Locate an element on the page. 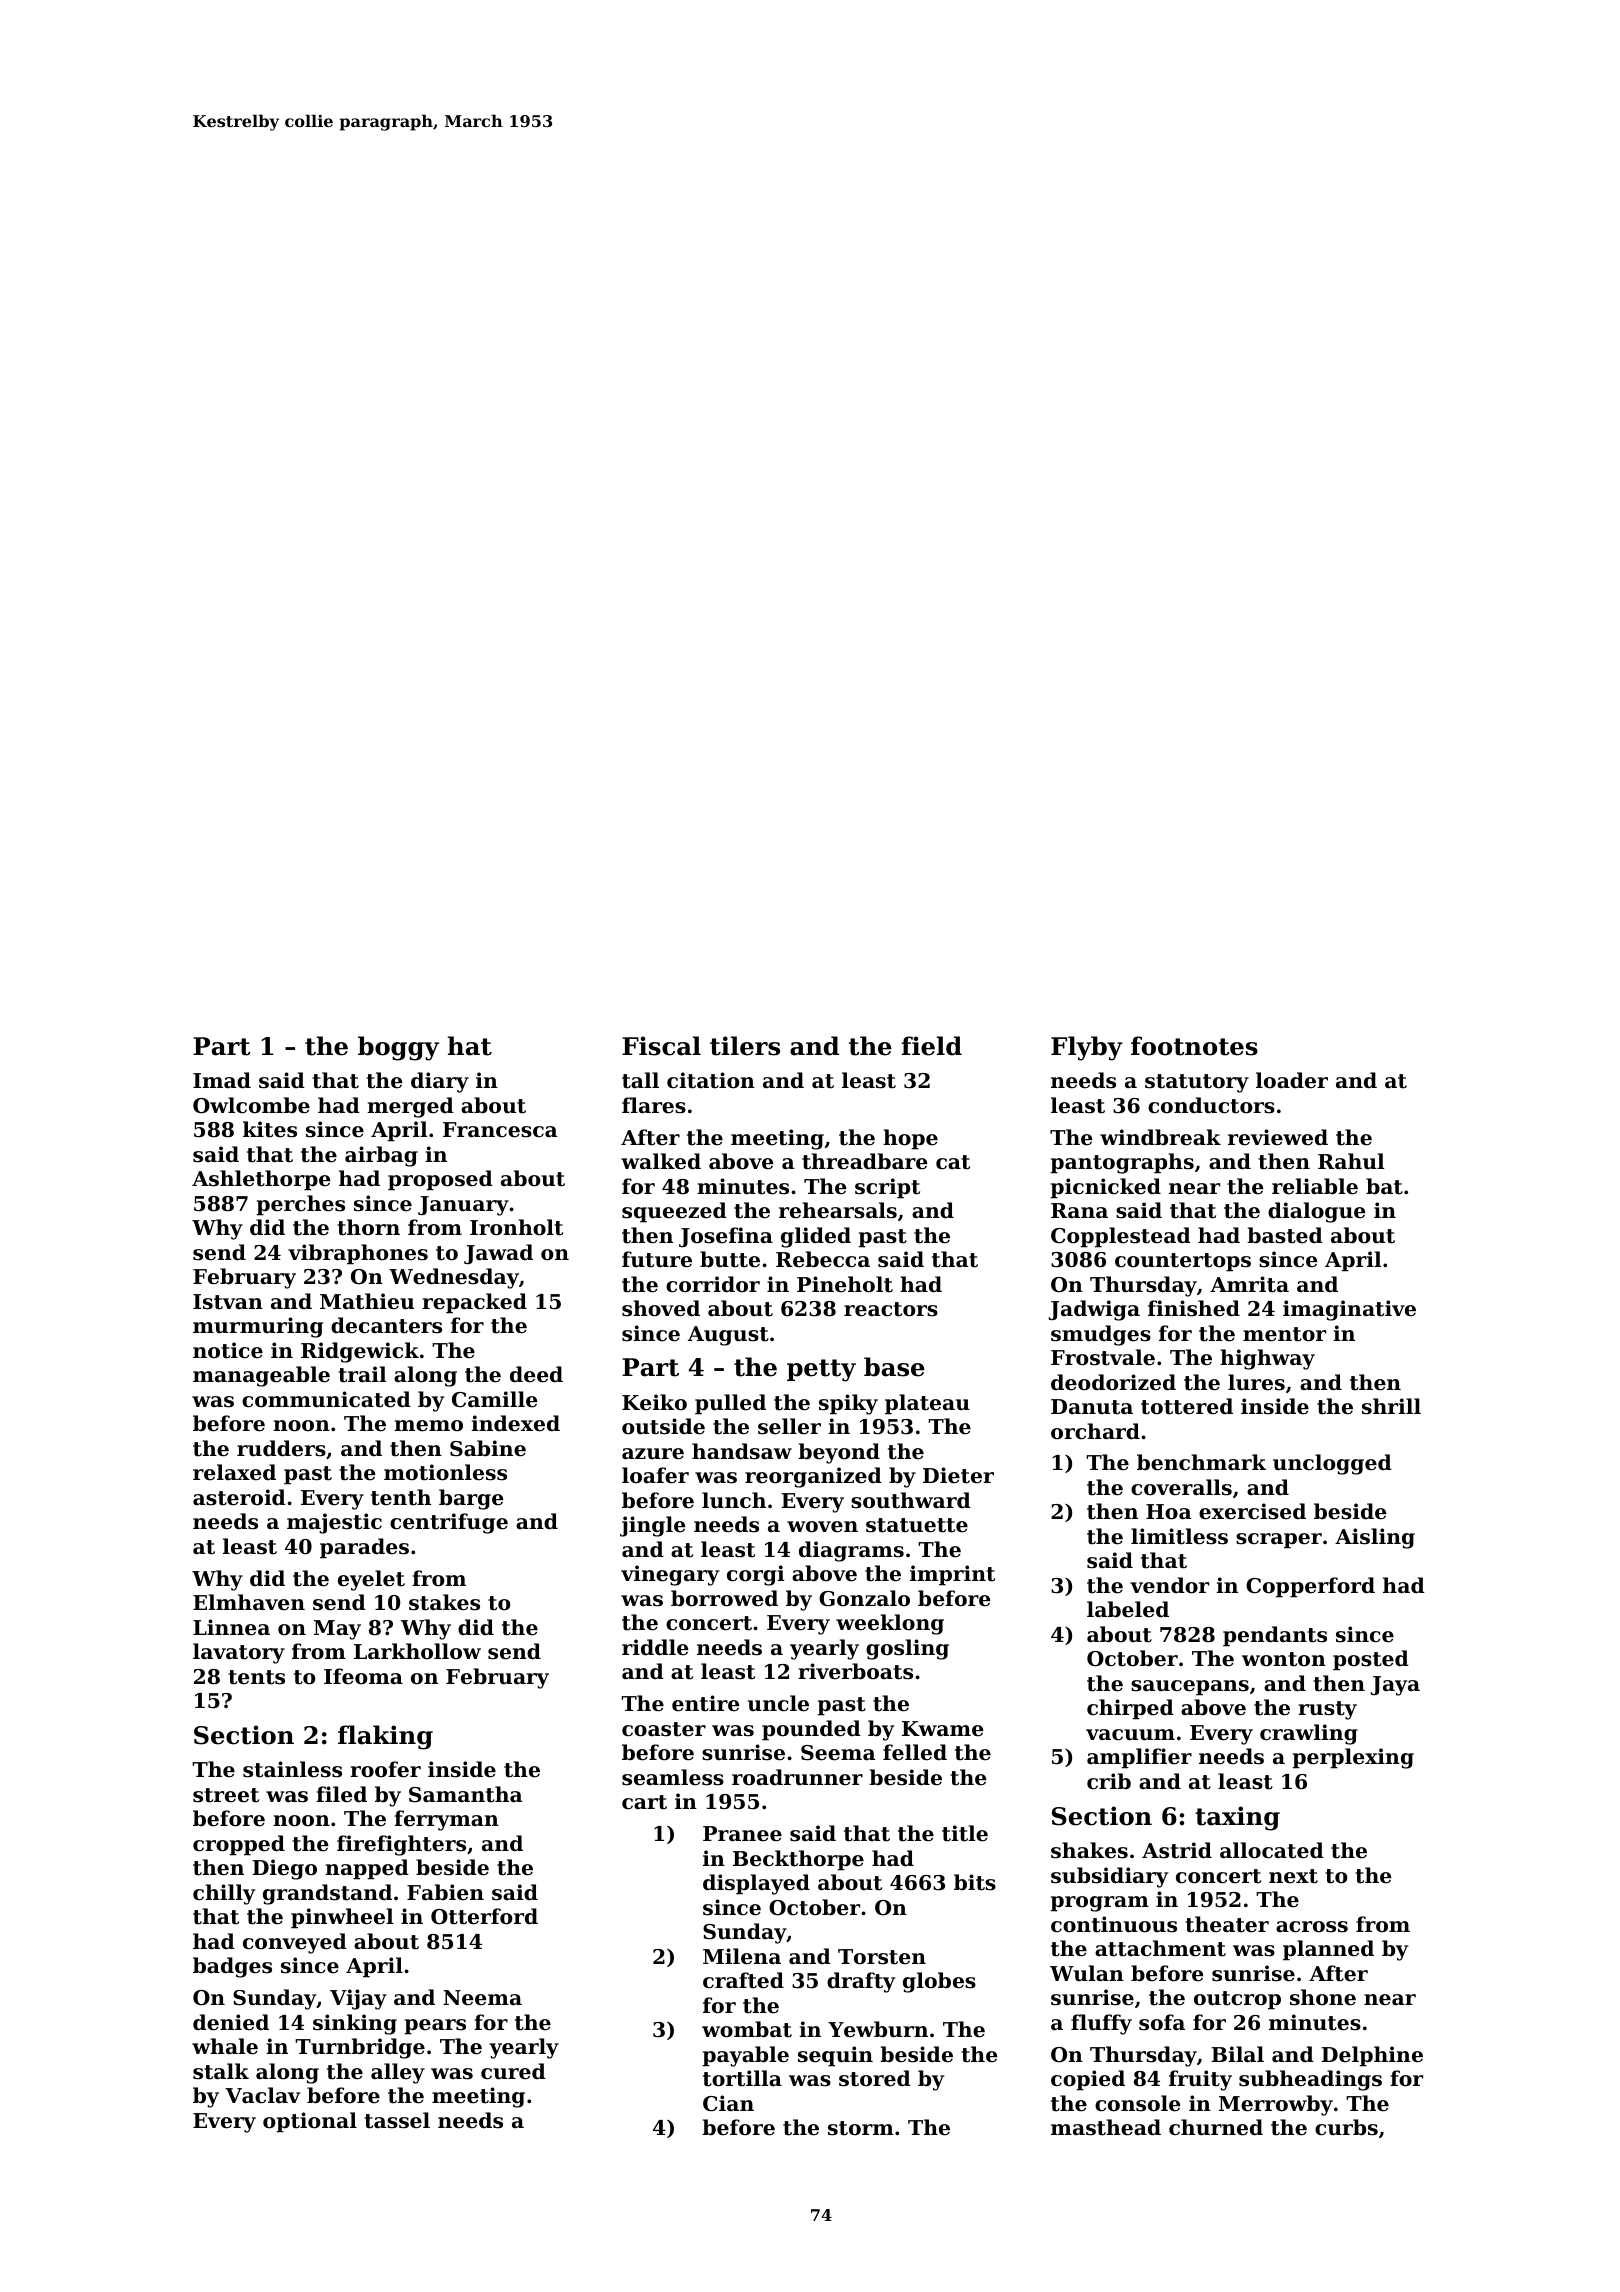  Dieter is located at coordinates (958, 1475).
